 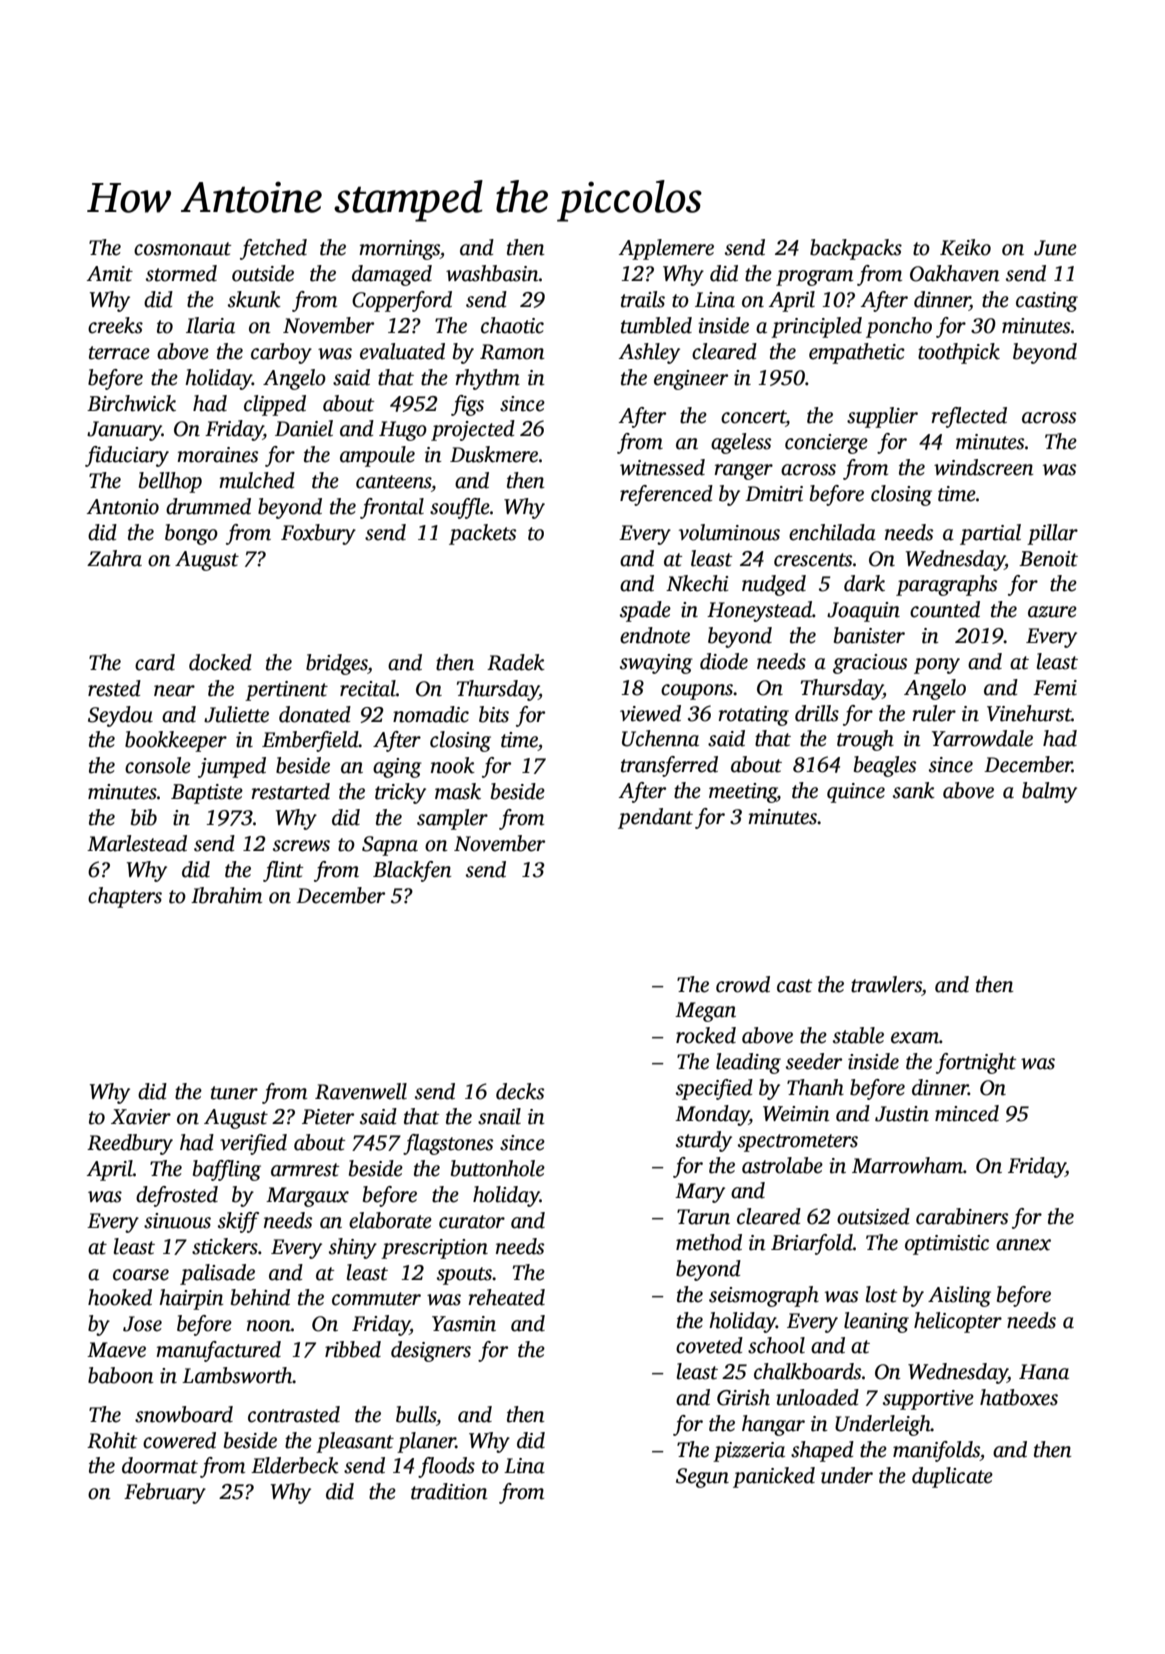 What do you see at coordinates (958, 1322) in the screenshot?
I see `helicopter` at bounding box center [958, 1322].
